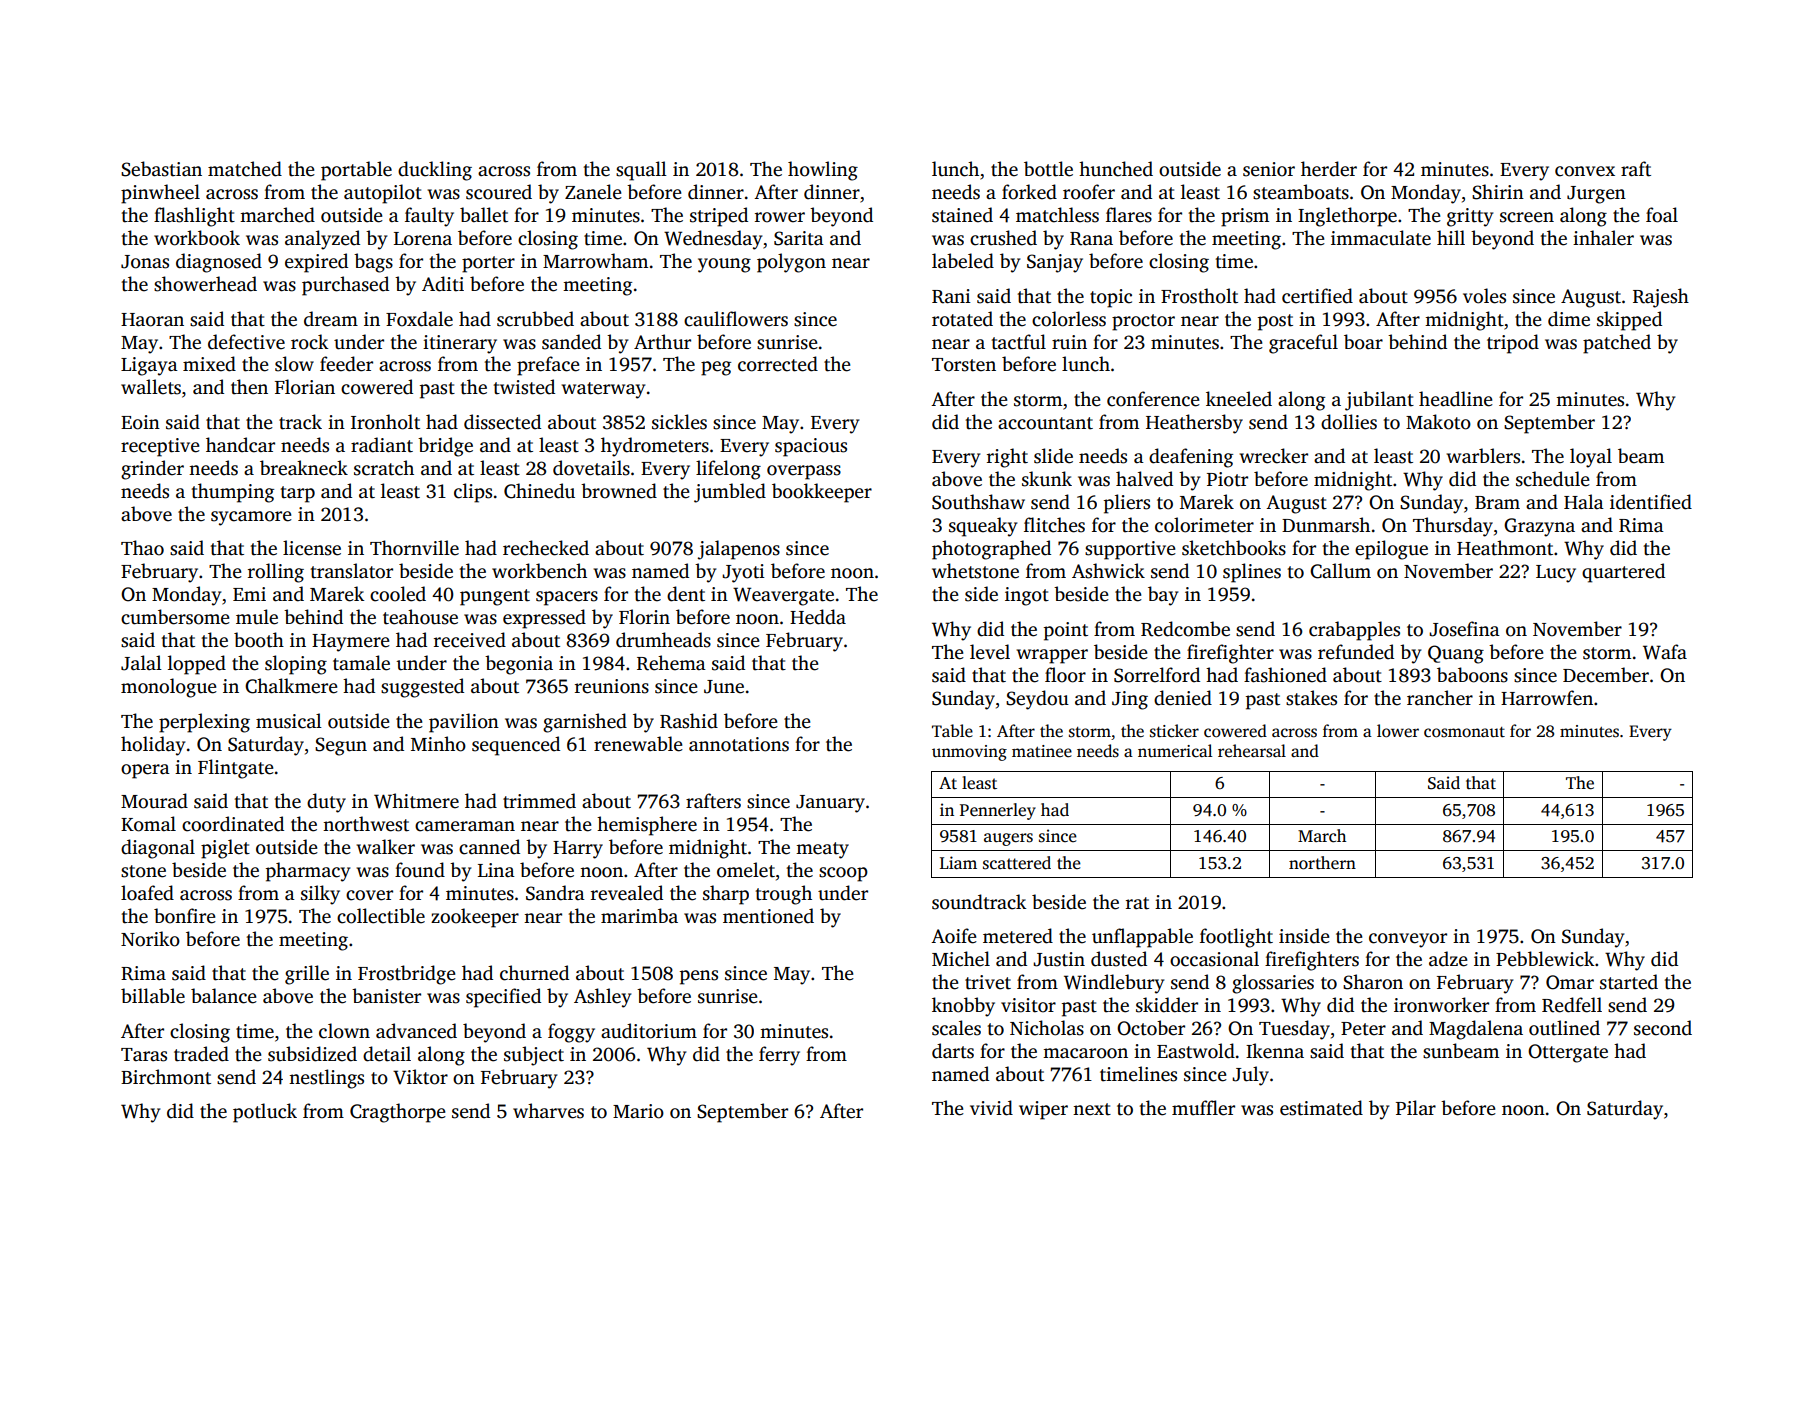 This page has width=1814, height=1402. What do you see at coordinates (1066, 631) in the page?
I see `point` at bounding box center [1066, 631].
